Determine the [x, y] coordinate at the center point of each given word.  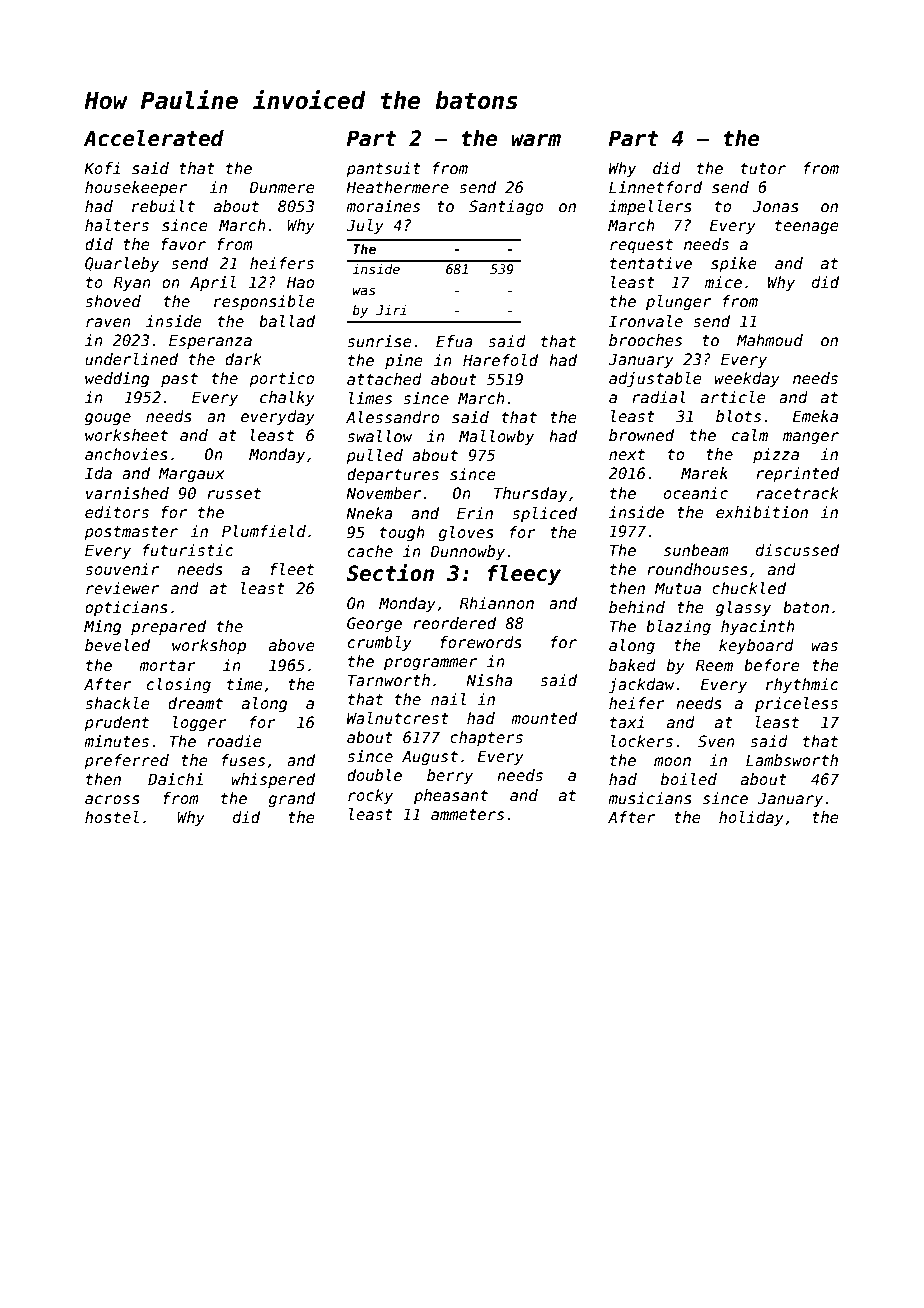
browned [641, 435]
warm [536, 140]
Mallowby [497, 437]
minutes [116, 741]
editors [117, 512]
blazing [678, 627]
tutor [763, 168]
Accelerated [153, 138]
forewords [481, 642]
